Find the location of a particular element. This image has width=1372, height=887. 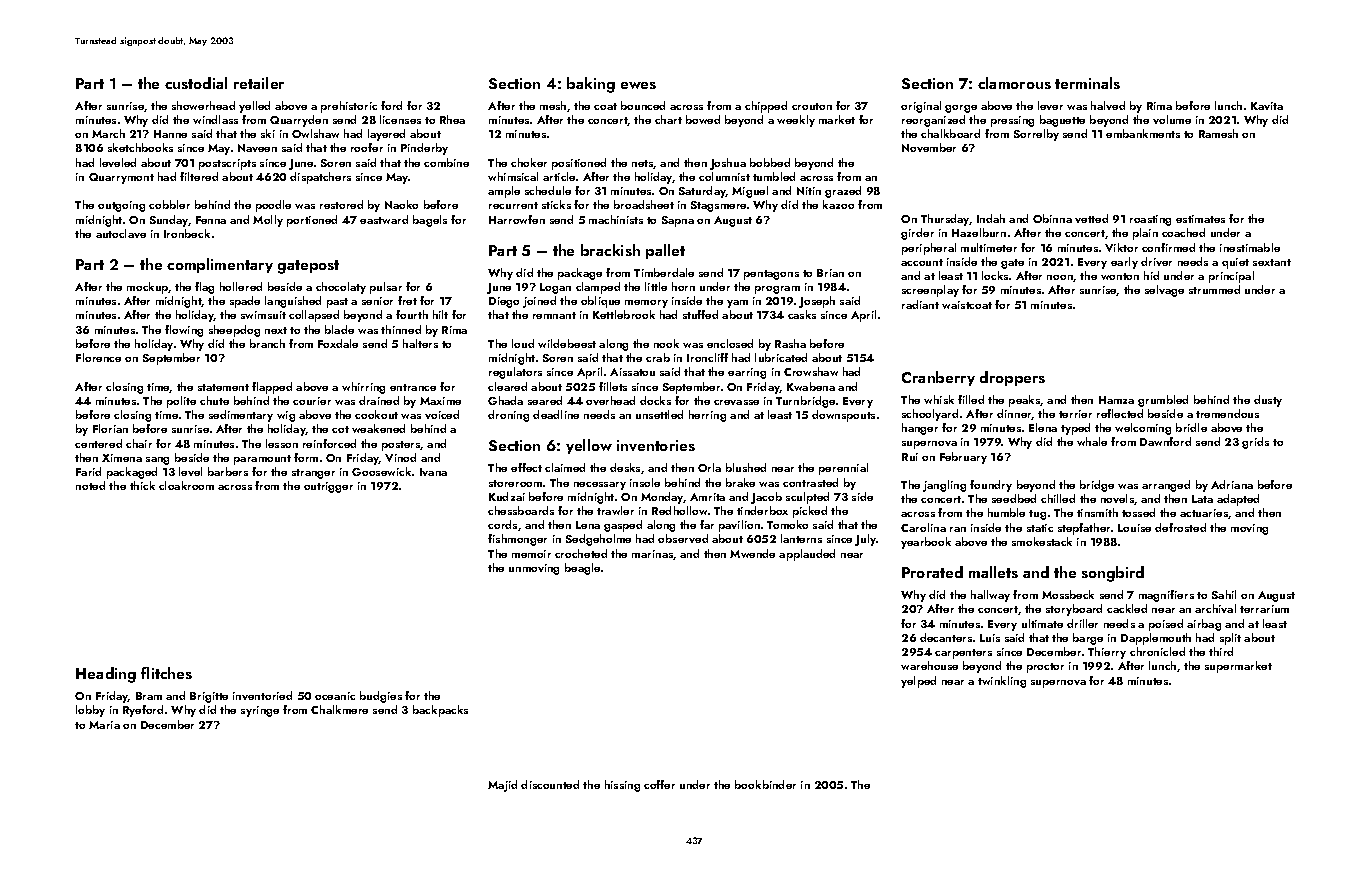

stuffed is located at coordinates (700, 314).
